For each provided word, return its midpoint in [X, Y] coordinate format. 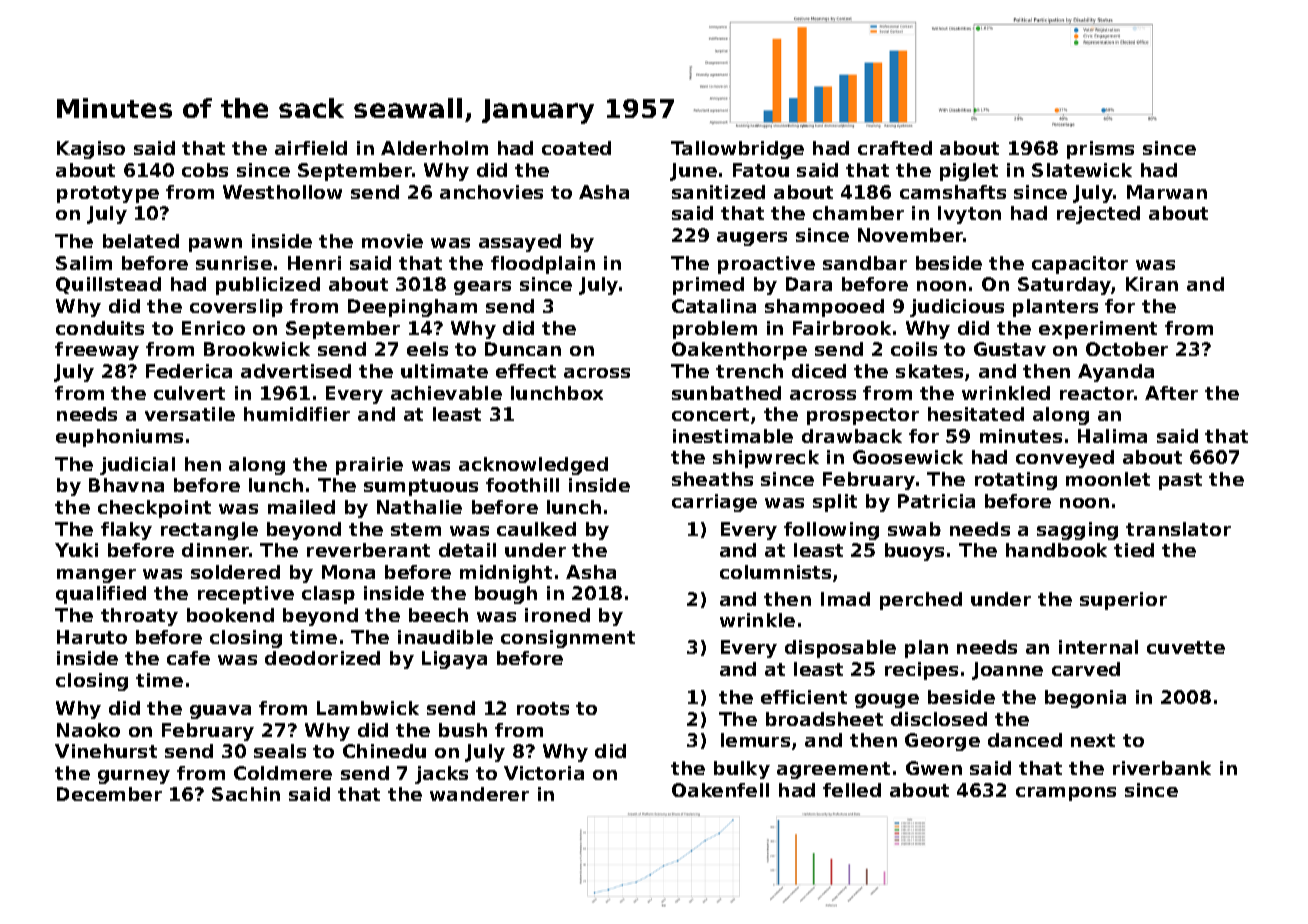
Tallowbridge [737, 150]
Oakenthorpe [739, 351]
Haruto [92, 637]
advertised [296, 371]
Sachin [246, 794]
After [1171, 393]
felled [852, 790]
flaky [126, 531]
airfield [311, 148]
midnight [506, 574]
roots [543, 708]
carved [1086, 669]
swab [914, 529]
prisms [1100, 150]
